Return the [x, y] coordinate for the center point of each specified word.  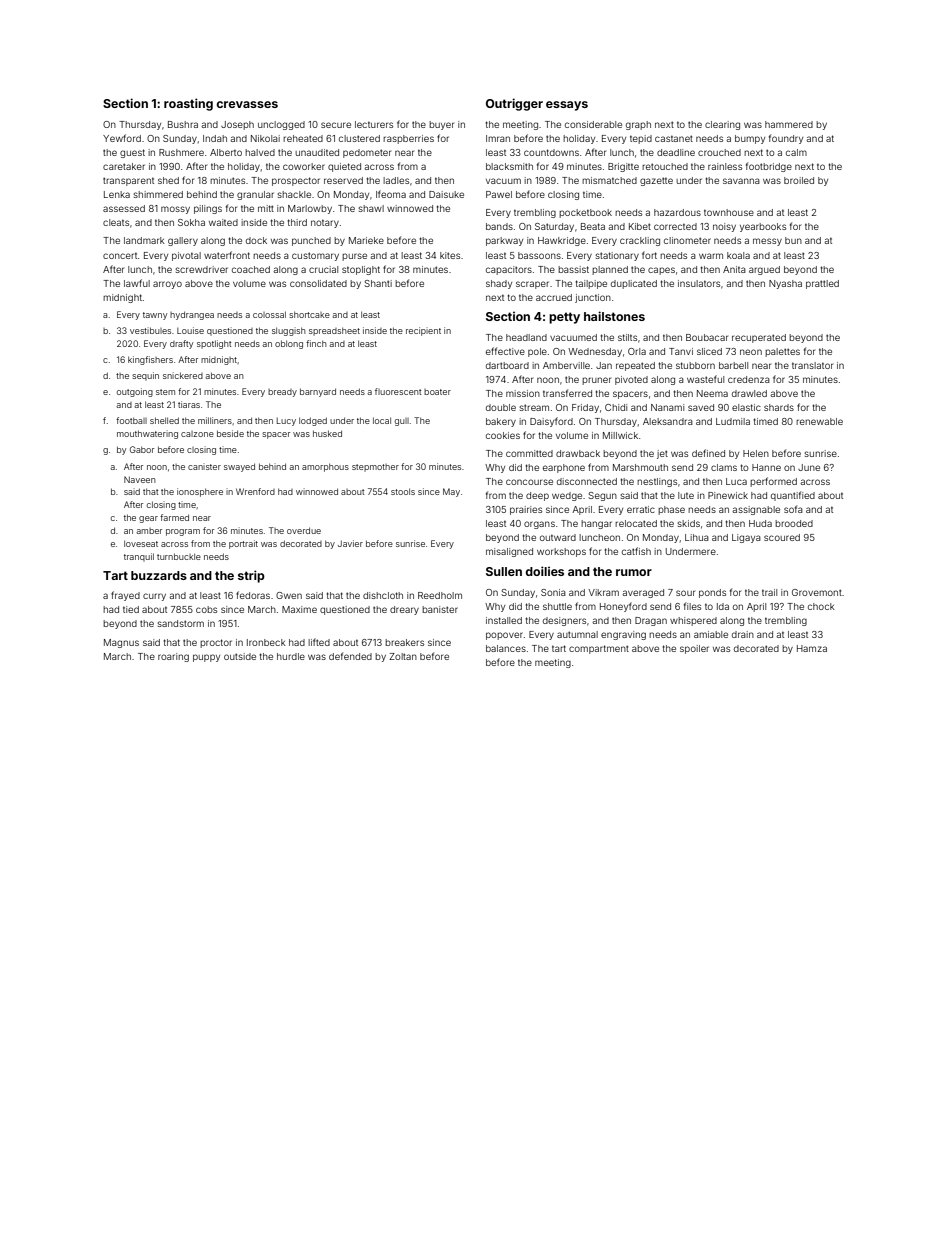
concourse [529, 482]
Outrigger [514, 104]
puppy [206, 658]
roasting [188, 104]
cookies [503, 435]
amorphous [325, 467]
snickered [183, 375]
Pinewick [728, 495]
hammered [789, 124]
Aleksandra [668, 421]
